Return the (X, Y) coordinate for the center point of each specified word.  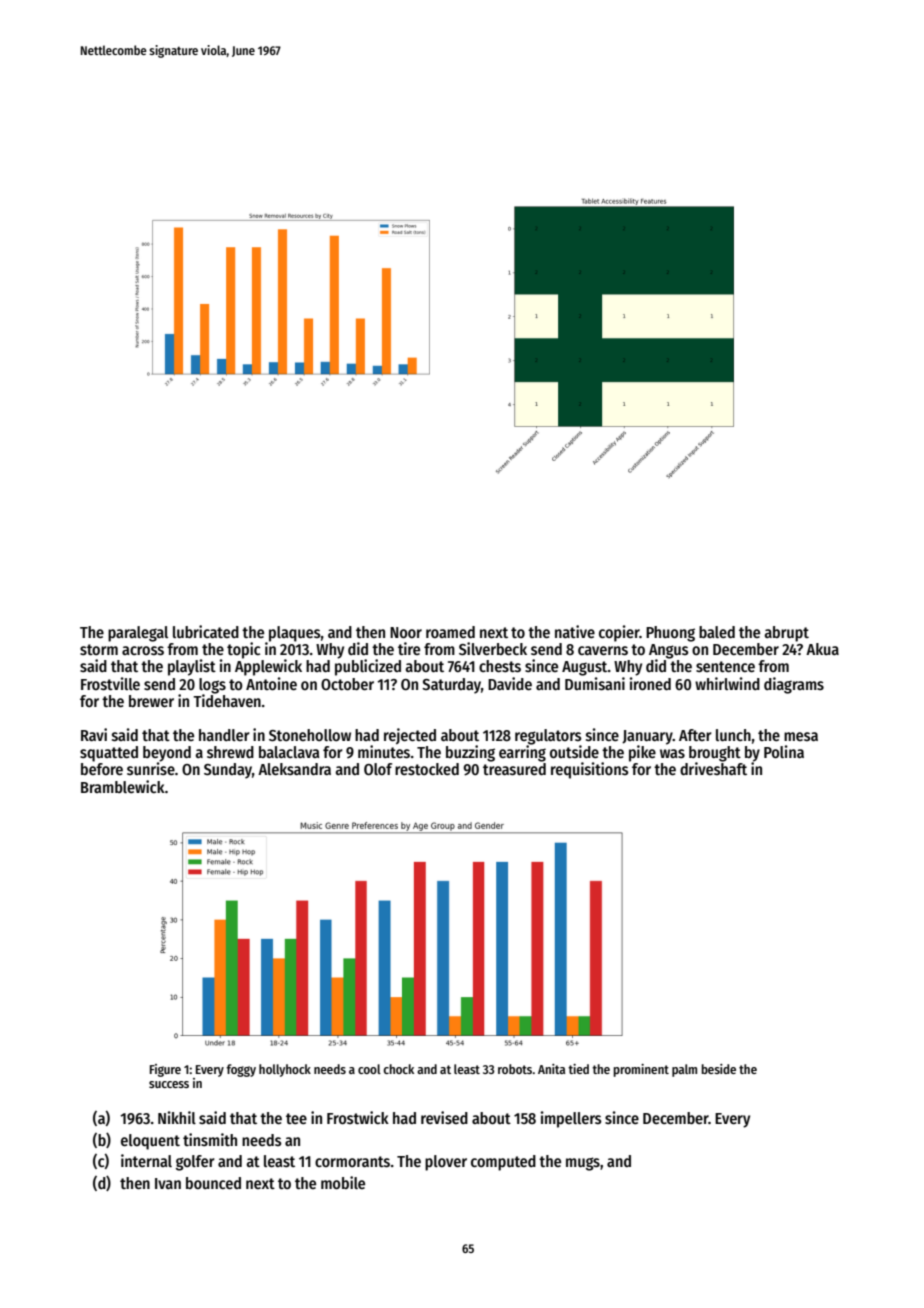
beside (718, 1069)
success (169, 1084)
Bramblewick (123, 786)
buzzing (470, 753)
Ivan (168, 1183)
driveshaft (713, 768)
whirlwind (727, 683)
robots (515, 1069)
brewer (151, 701)
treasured (514, 769)
